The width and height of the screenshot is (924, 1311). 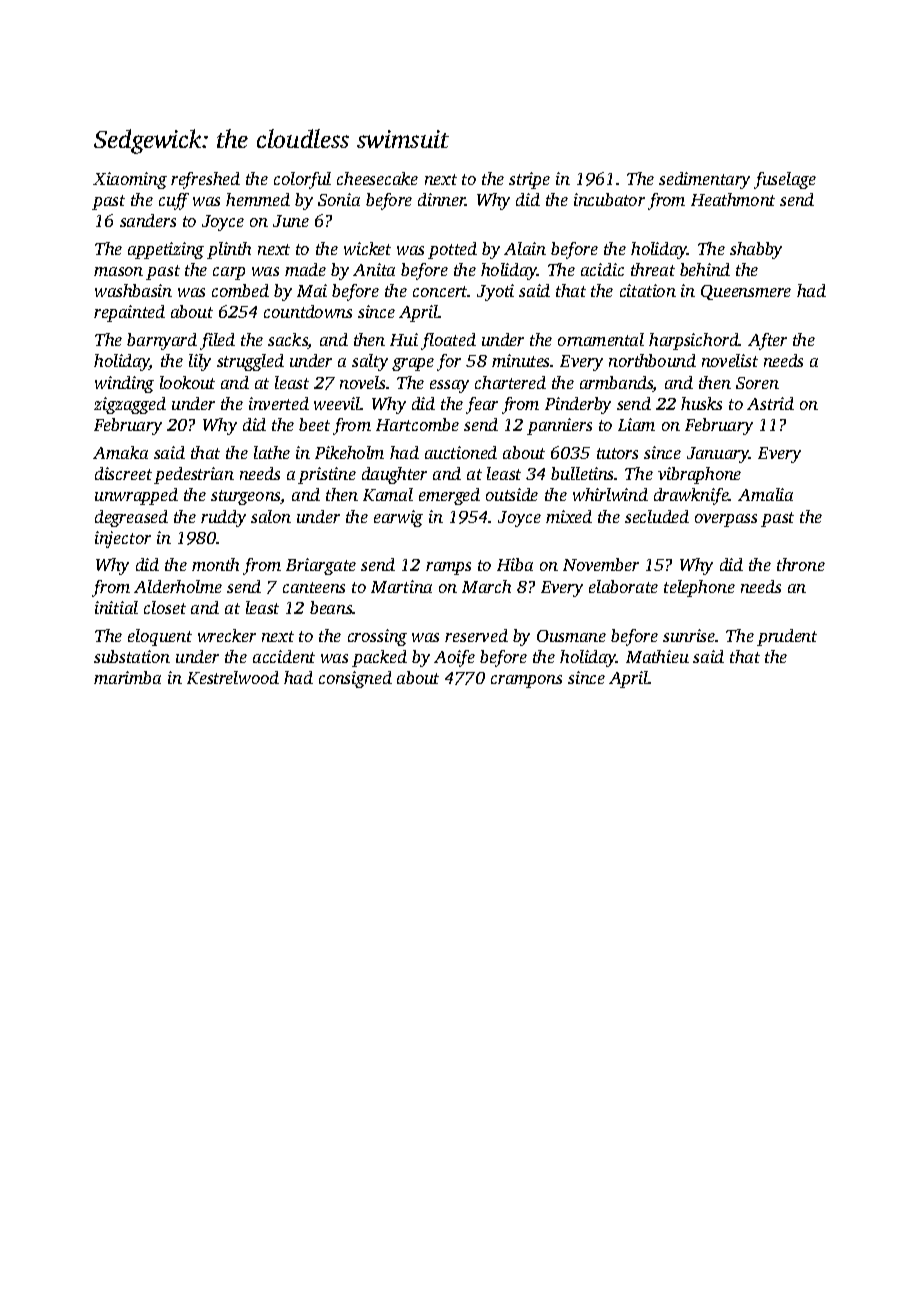 What do you see at coordinates (787, 637) in the screenshot?
I see `prudent` at bounding box center [787, 637].
